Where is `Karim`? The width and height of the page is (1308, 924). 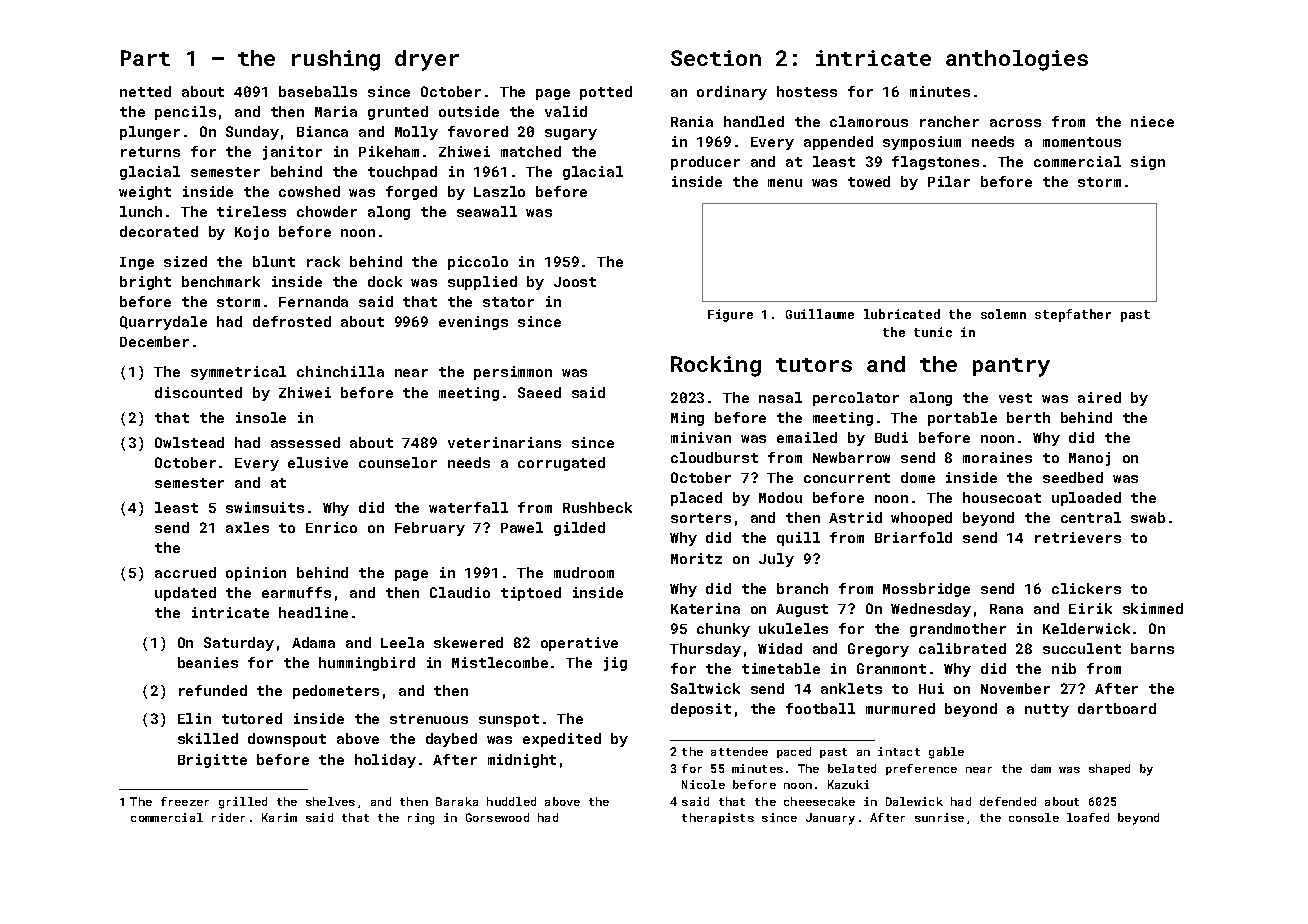 Karim is located at coordinates (279, 817).
